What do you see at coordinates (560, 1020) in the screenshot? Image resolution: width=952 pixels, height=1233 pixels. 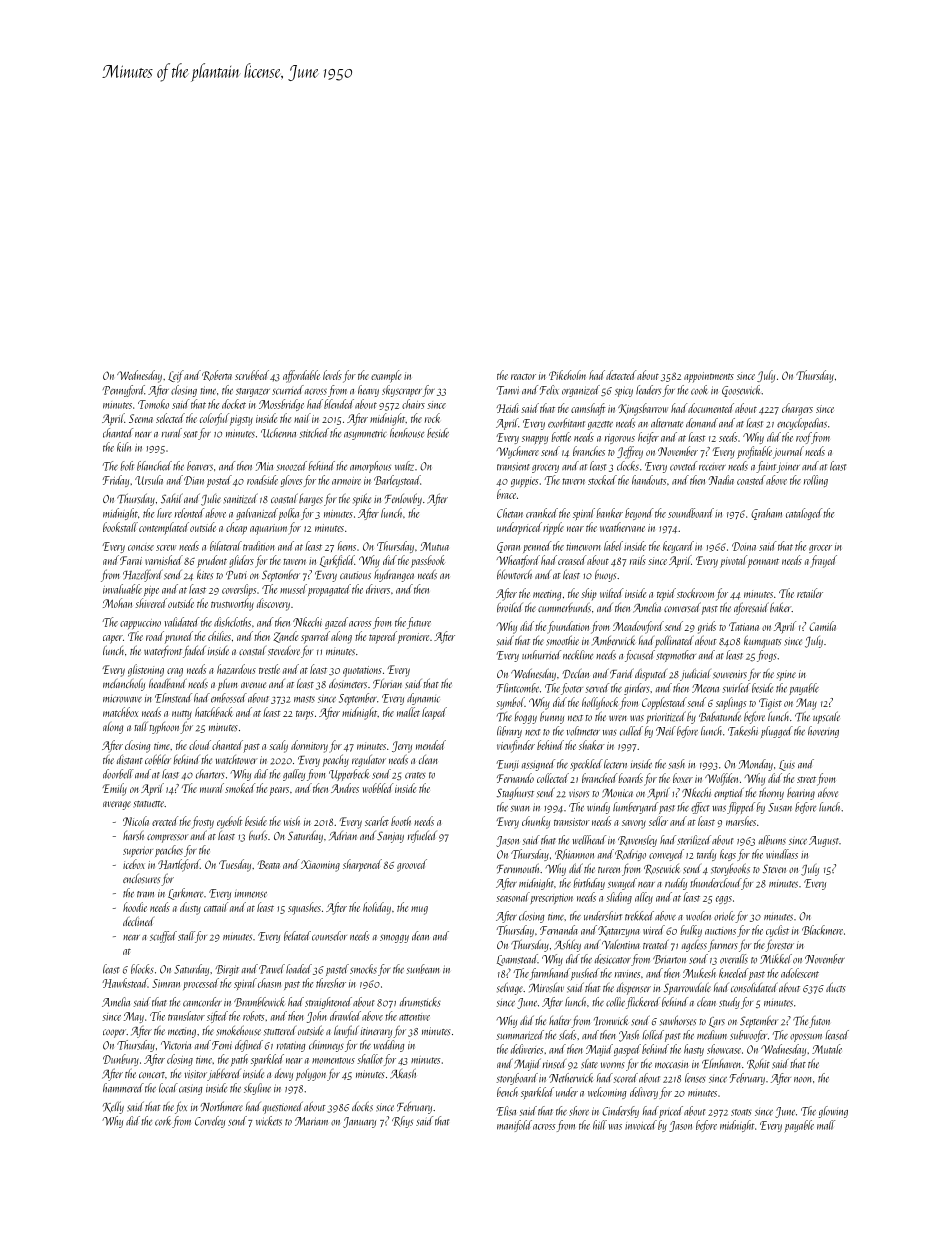 I see `halter` at bounding box center [560, 1020].
